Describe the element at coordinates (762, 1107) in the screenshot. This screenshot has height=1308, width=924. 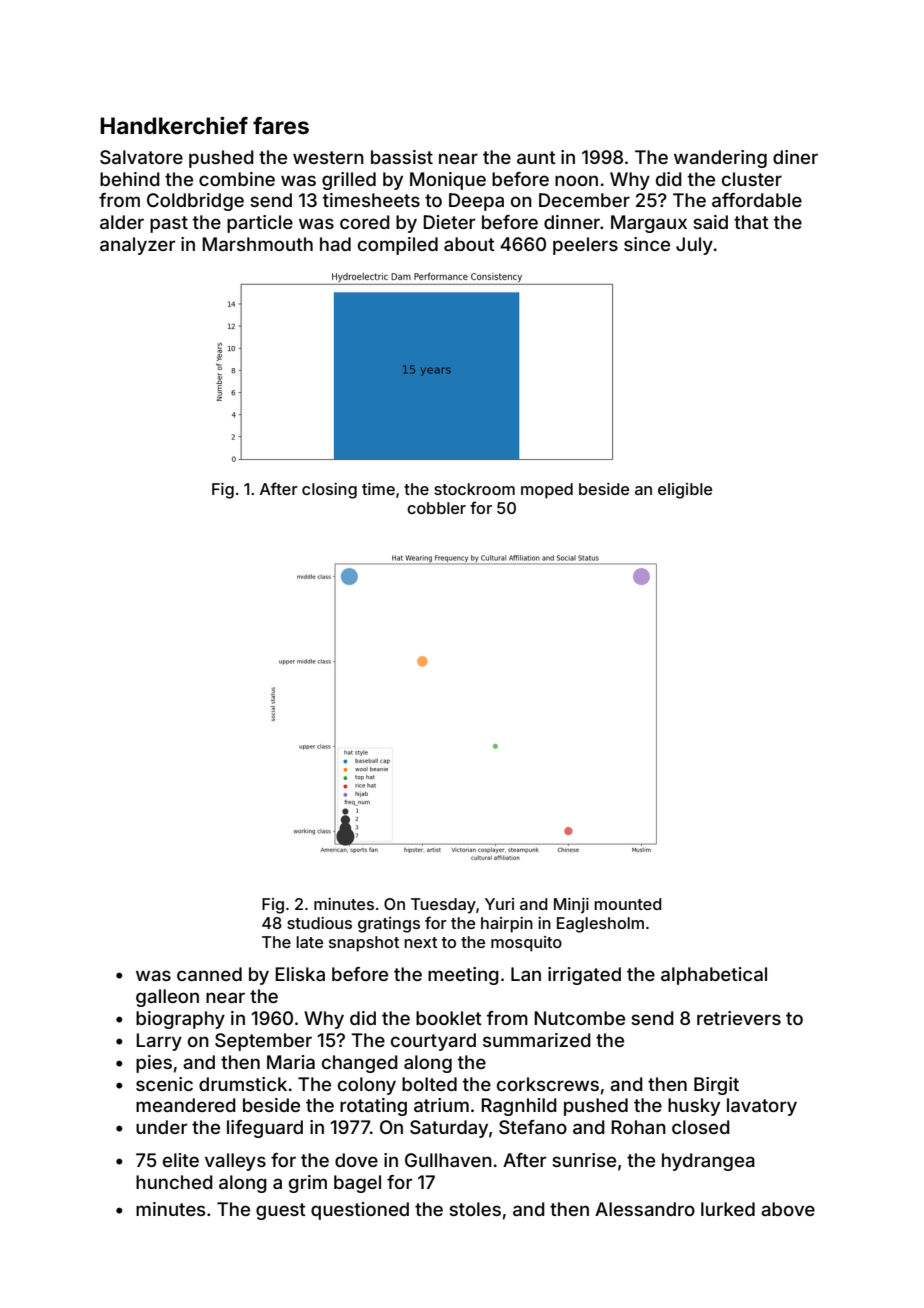
I see `lavatory` at that location.
